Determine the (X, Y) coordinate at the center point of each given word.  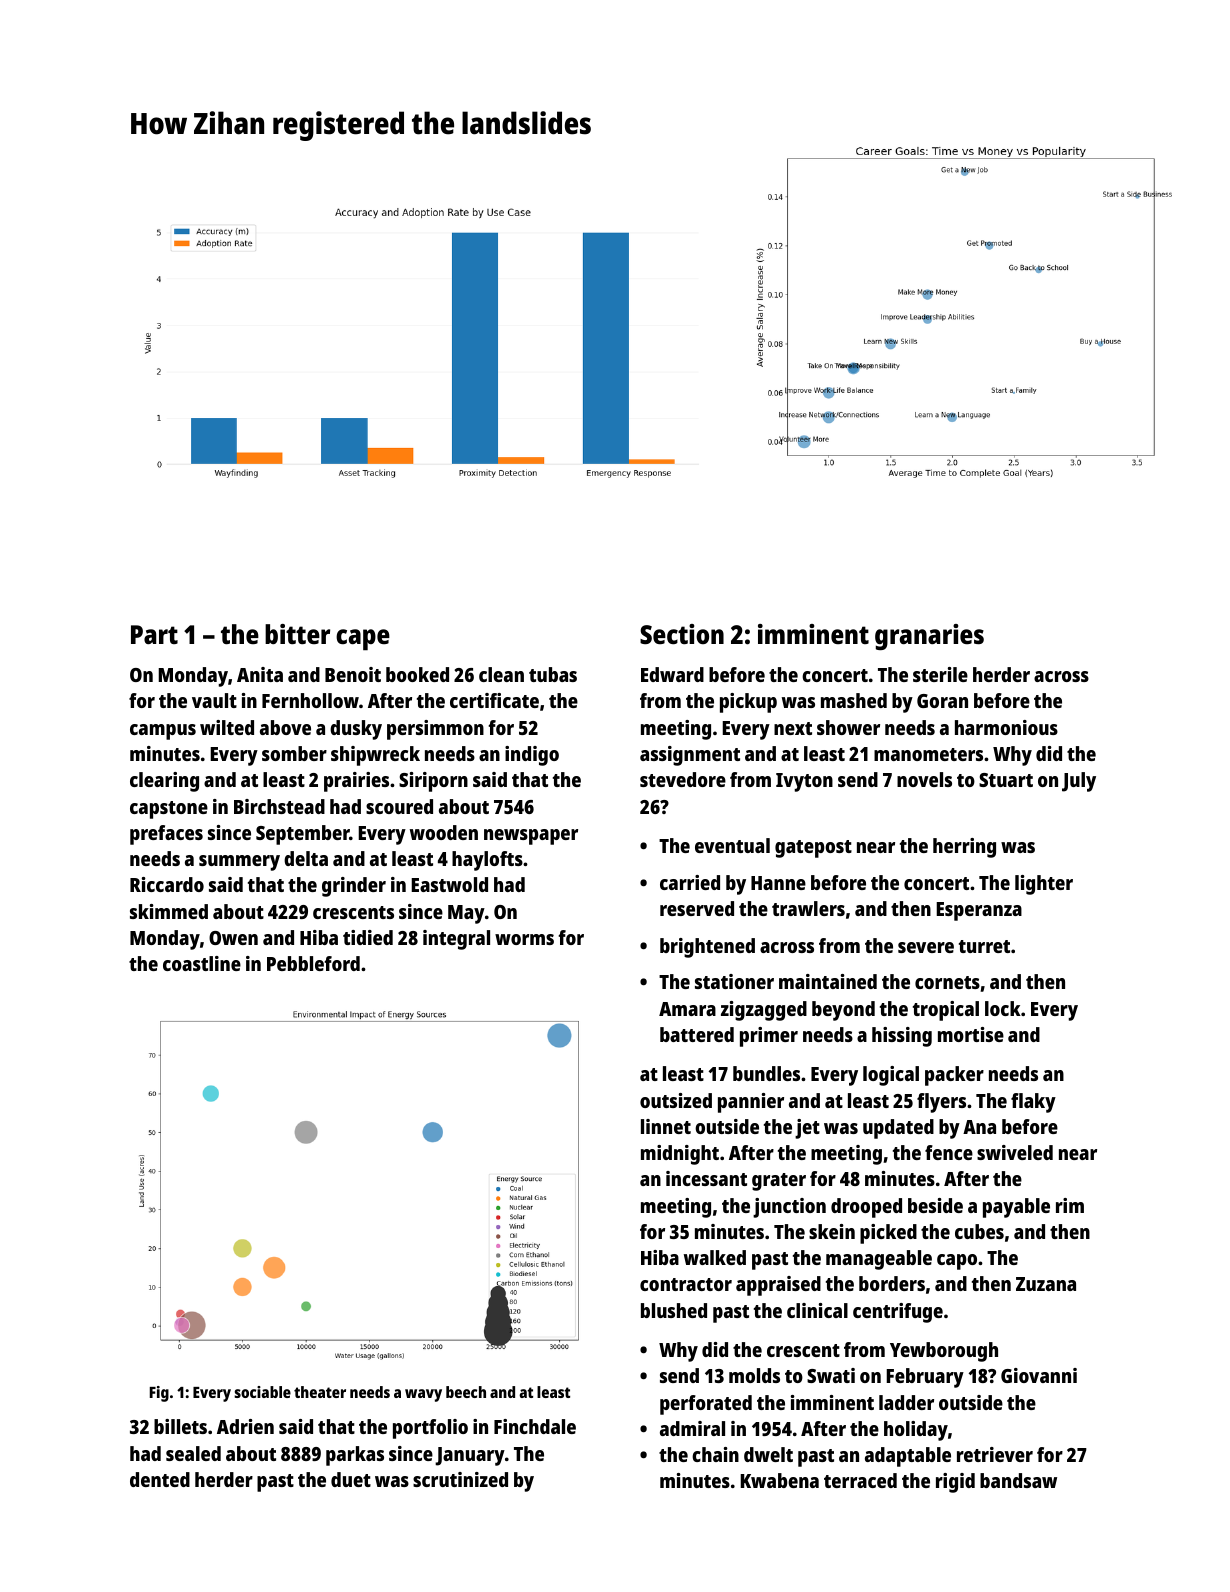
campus (163, 732)
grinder (354, 887)
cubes (979, 1231)
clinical (817, 1310)
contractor (686, 1284)
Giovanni (1039, 1375)
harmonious (1006, 727)
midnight (680, 1155)
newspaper (531, 837)
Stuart (1006, 780)
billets (180, 1426)
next (793, 728)
